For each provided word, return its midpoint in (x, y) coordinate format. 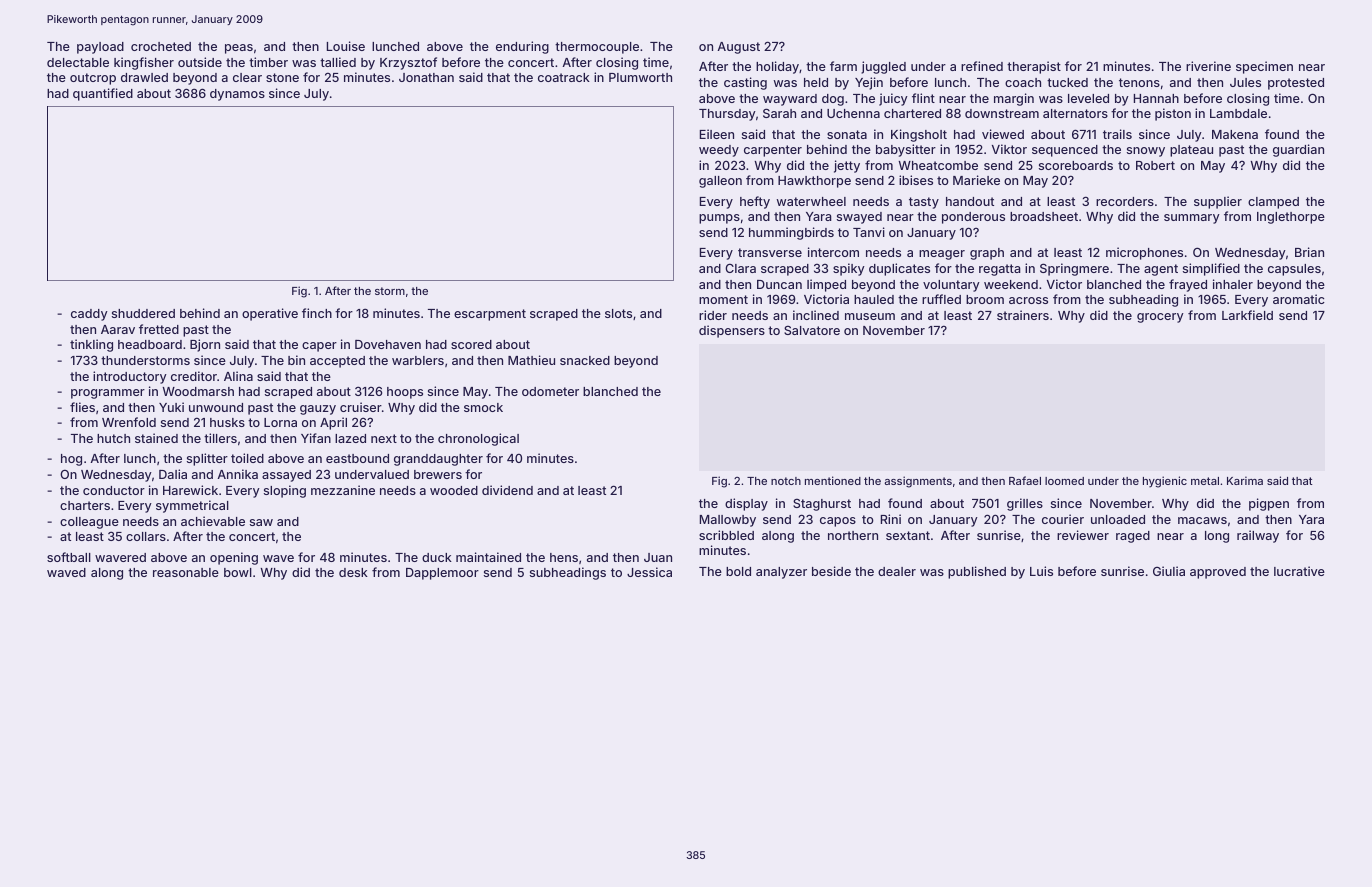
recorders (1125, 201)
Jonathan (426, 77)
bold (738, 571)
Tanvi (869, 232)
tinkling (91, 345)
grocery (1160, 318)
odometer (550, 391)
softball (69, 557)
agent (1161, 270)
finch (317, 313)
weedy (719, 151)
